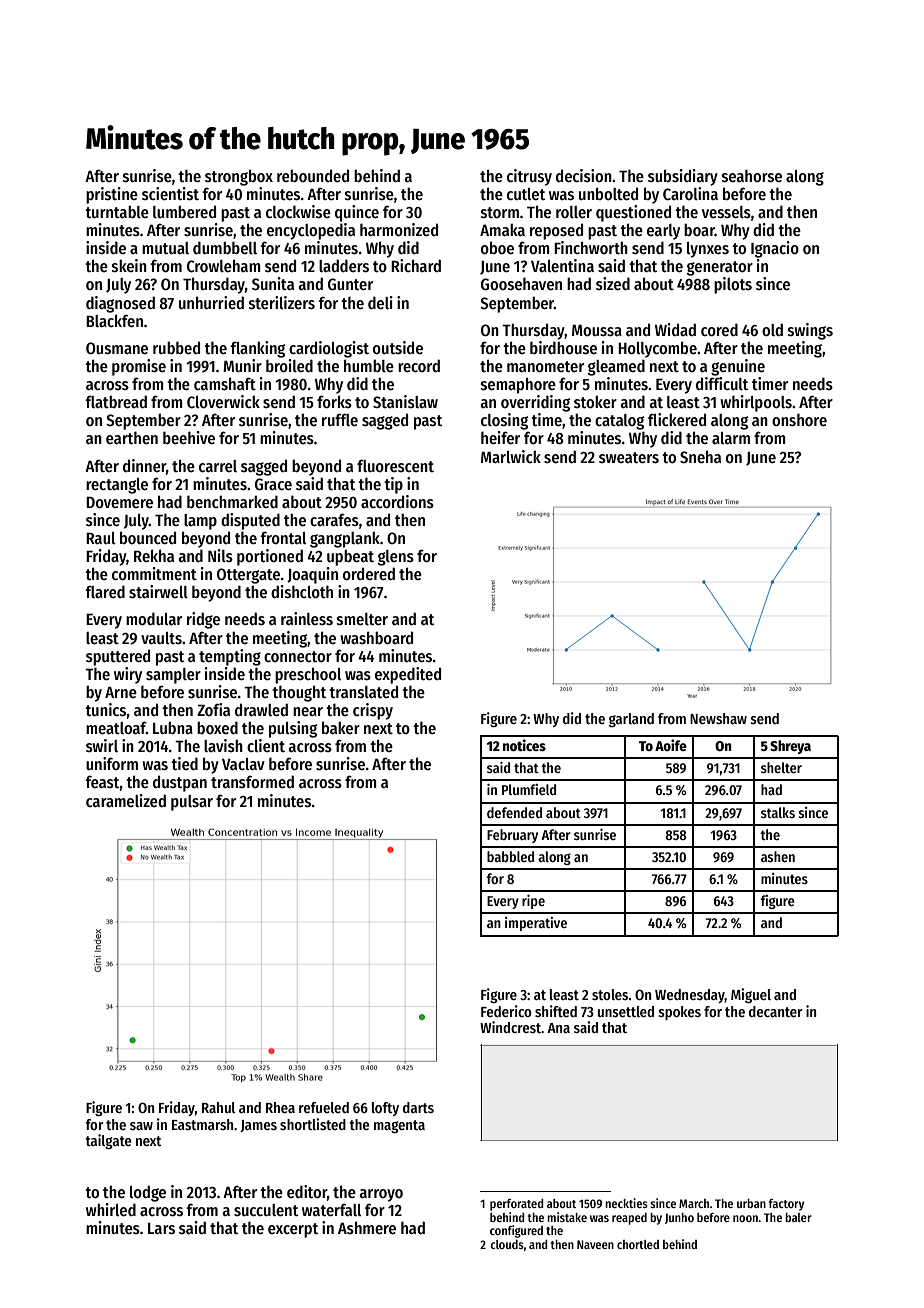 The width and height of the screenshot is (924, 1308). Describe the element at coordinates (398, 348) in the screenshot. I see `outside` at that location.
